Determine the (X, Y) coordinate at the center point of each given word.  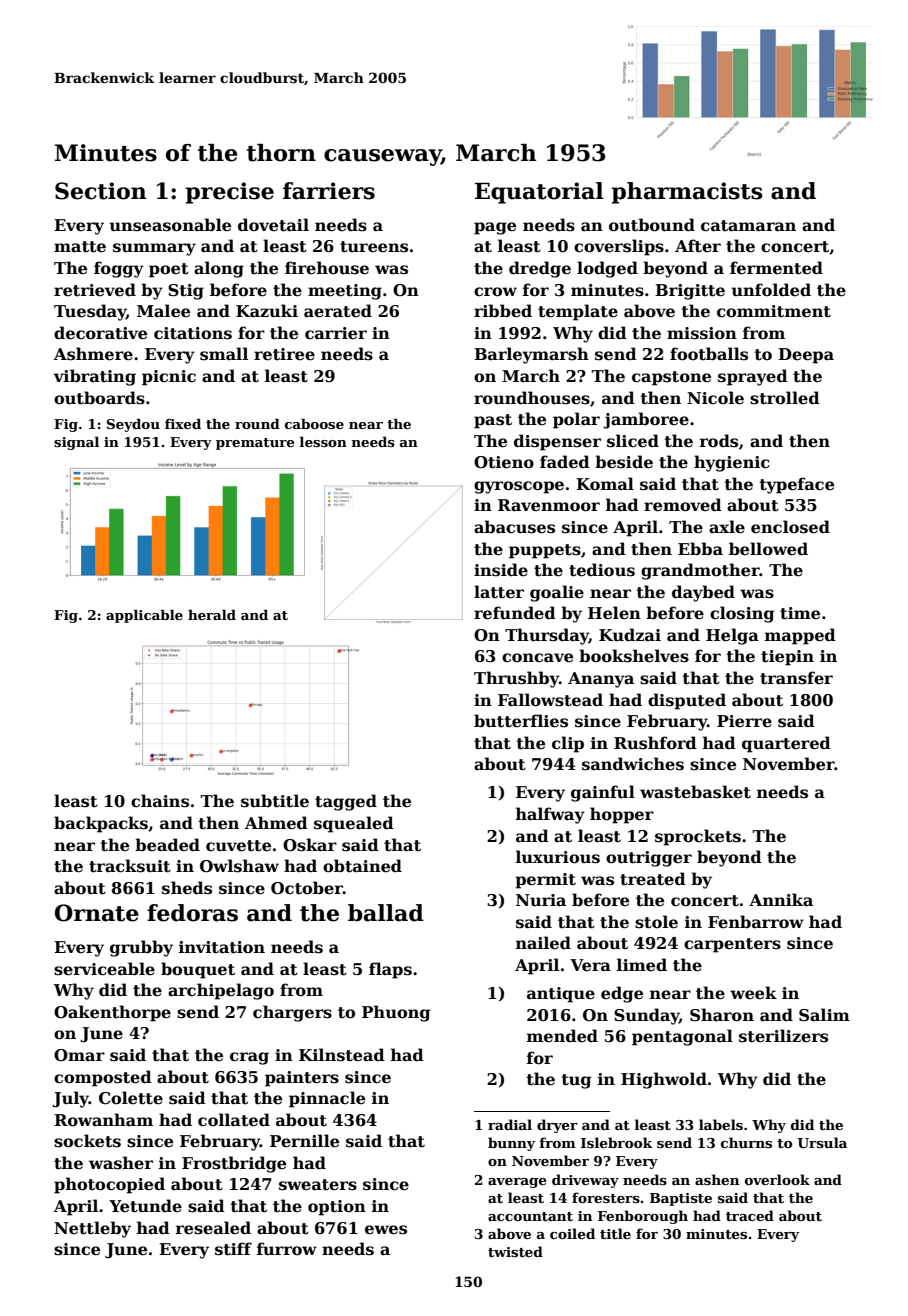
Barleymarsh (531, 355)
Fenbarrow (756, 922)
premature (255, 444)
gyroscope (519, 487)
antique (561, 995)
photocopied (109, 1185)
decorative (100, 333)
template (578, 312)
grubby (141, 948)
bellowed (768, 549)
